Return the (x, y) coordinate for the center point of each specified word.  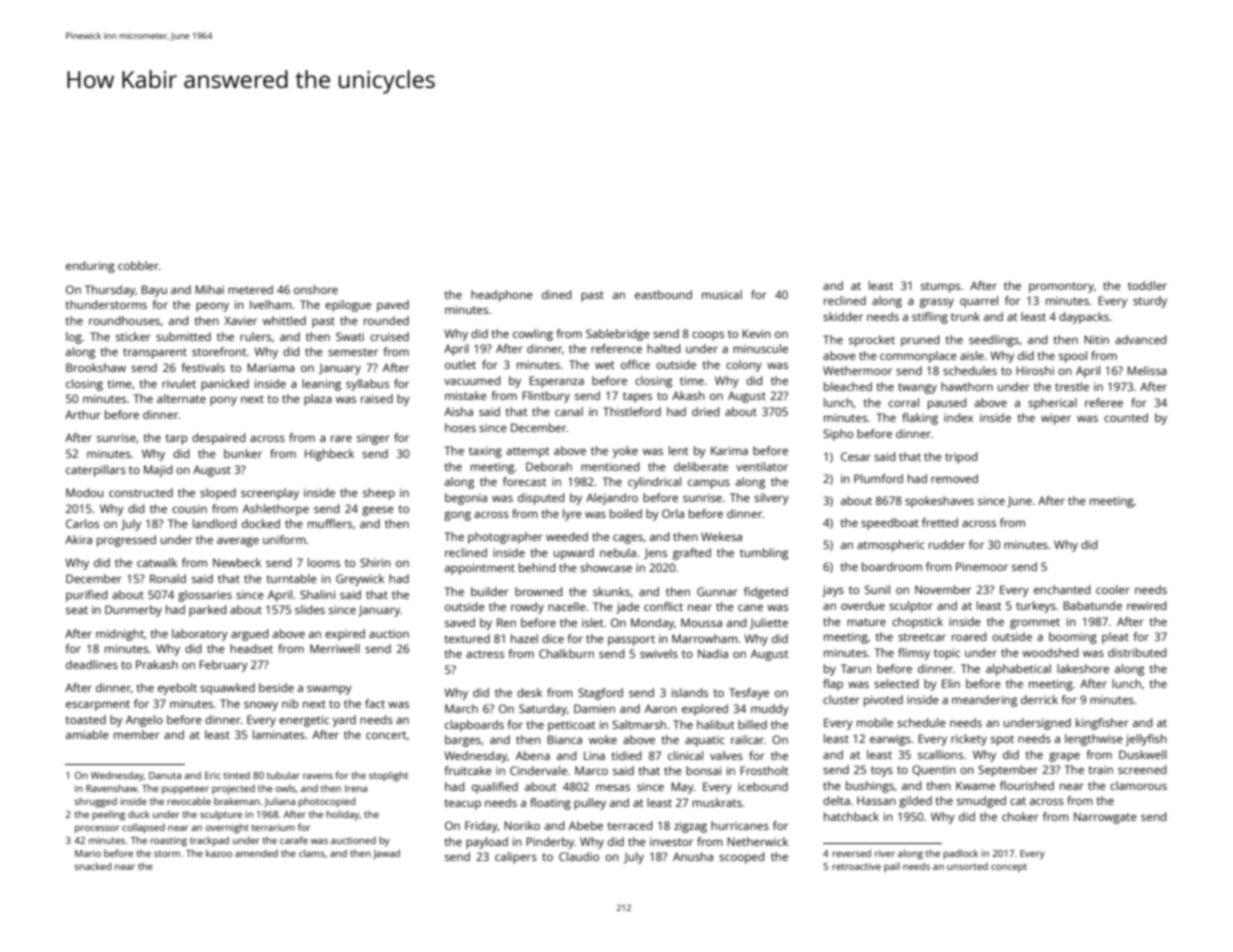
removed (954, 478)
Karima (729, 450)
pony (223, 401)
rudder (947, 544)
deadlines (92, 664)
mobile (875, 722)
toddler (1147, 285)
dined (556, 294)
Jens (655, 553)
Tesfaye (749, 694)
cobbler (138, 265)
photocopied (327, 802)
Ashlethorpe (276, 510)
